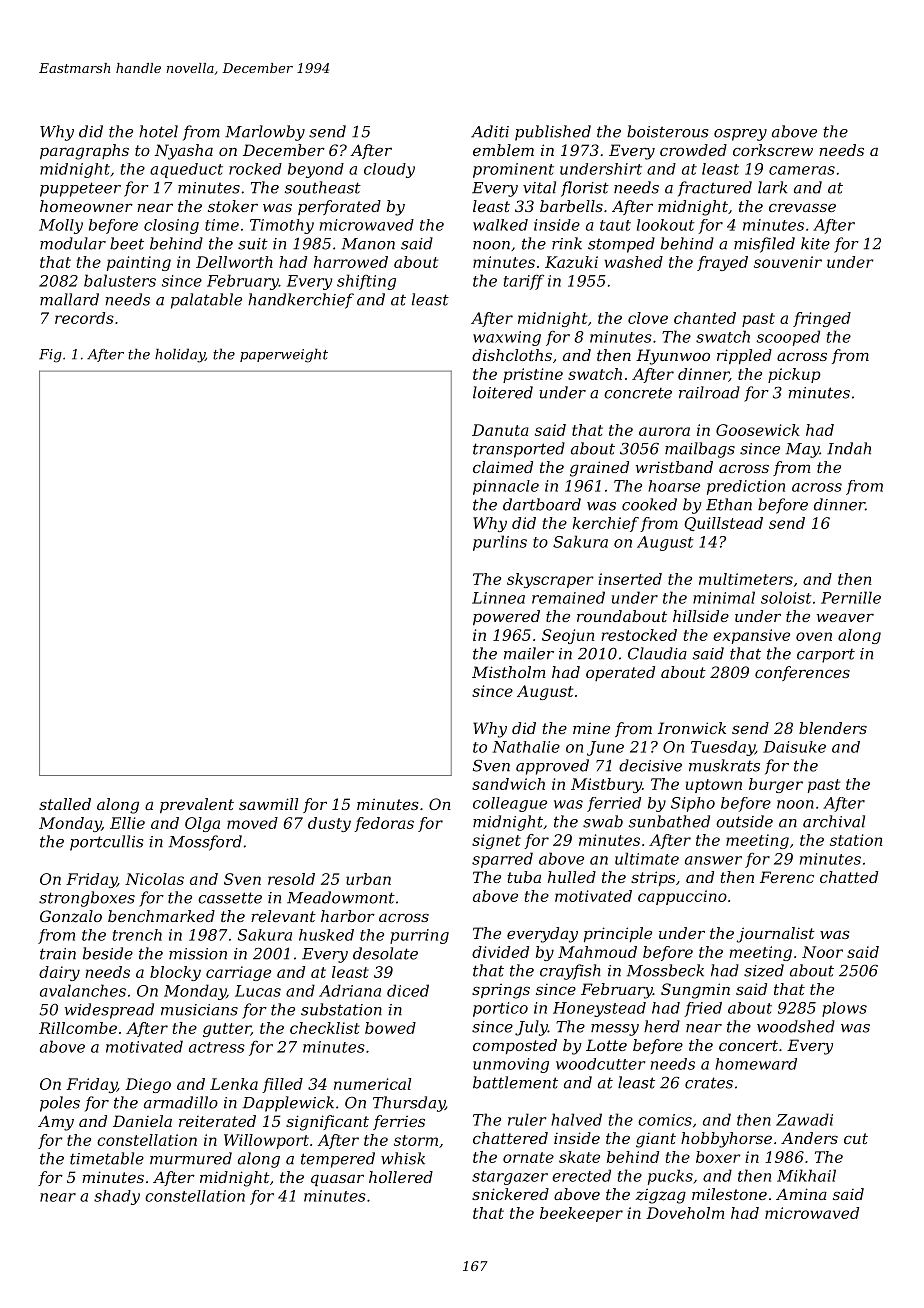 This screenshot has width=924, height=1308. What do you see at coordinates (524, 282) in the screenshot?
I see `tariff` at bounding box center [524, 282].
